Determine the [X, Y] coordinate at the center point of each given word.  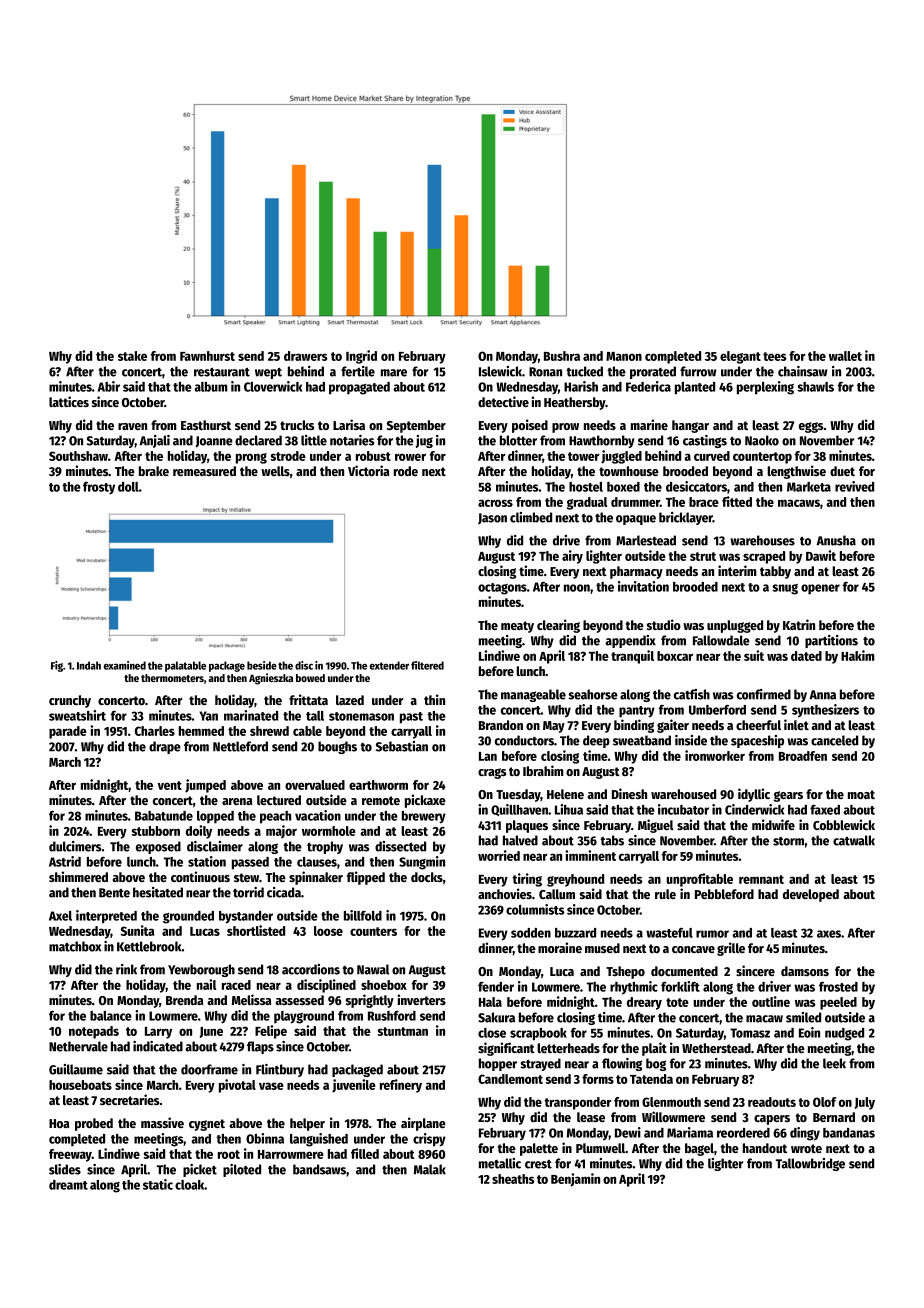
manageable [533, 695]
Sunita [138, 930]
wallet [845, 356]
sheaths [513, 1179]
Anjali [154, 441]
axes [829, 934]
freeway [70, 1155]
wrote [806, 1148]
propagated [359, 388]
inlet [796, 724]
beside [262, 665]
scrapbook [538, 1034]
